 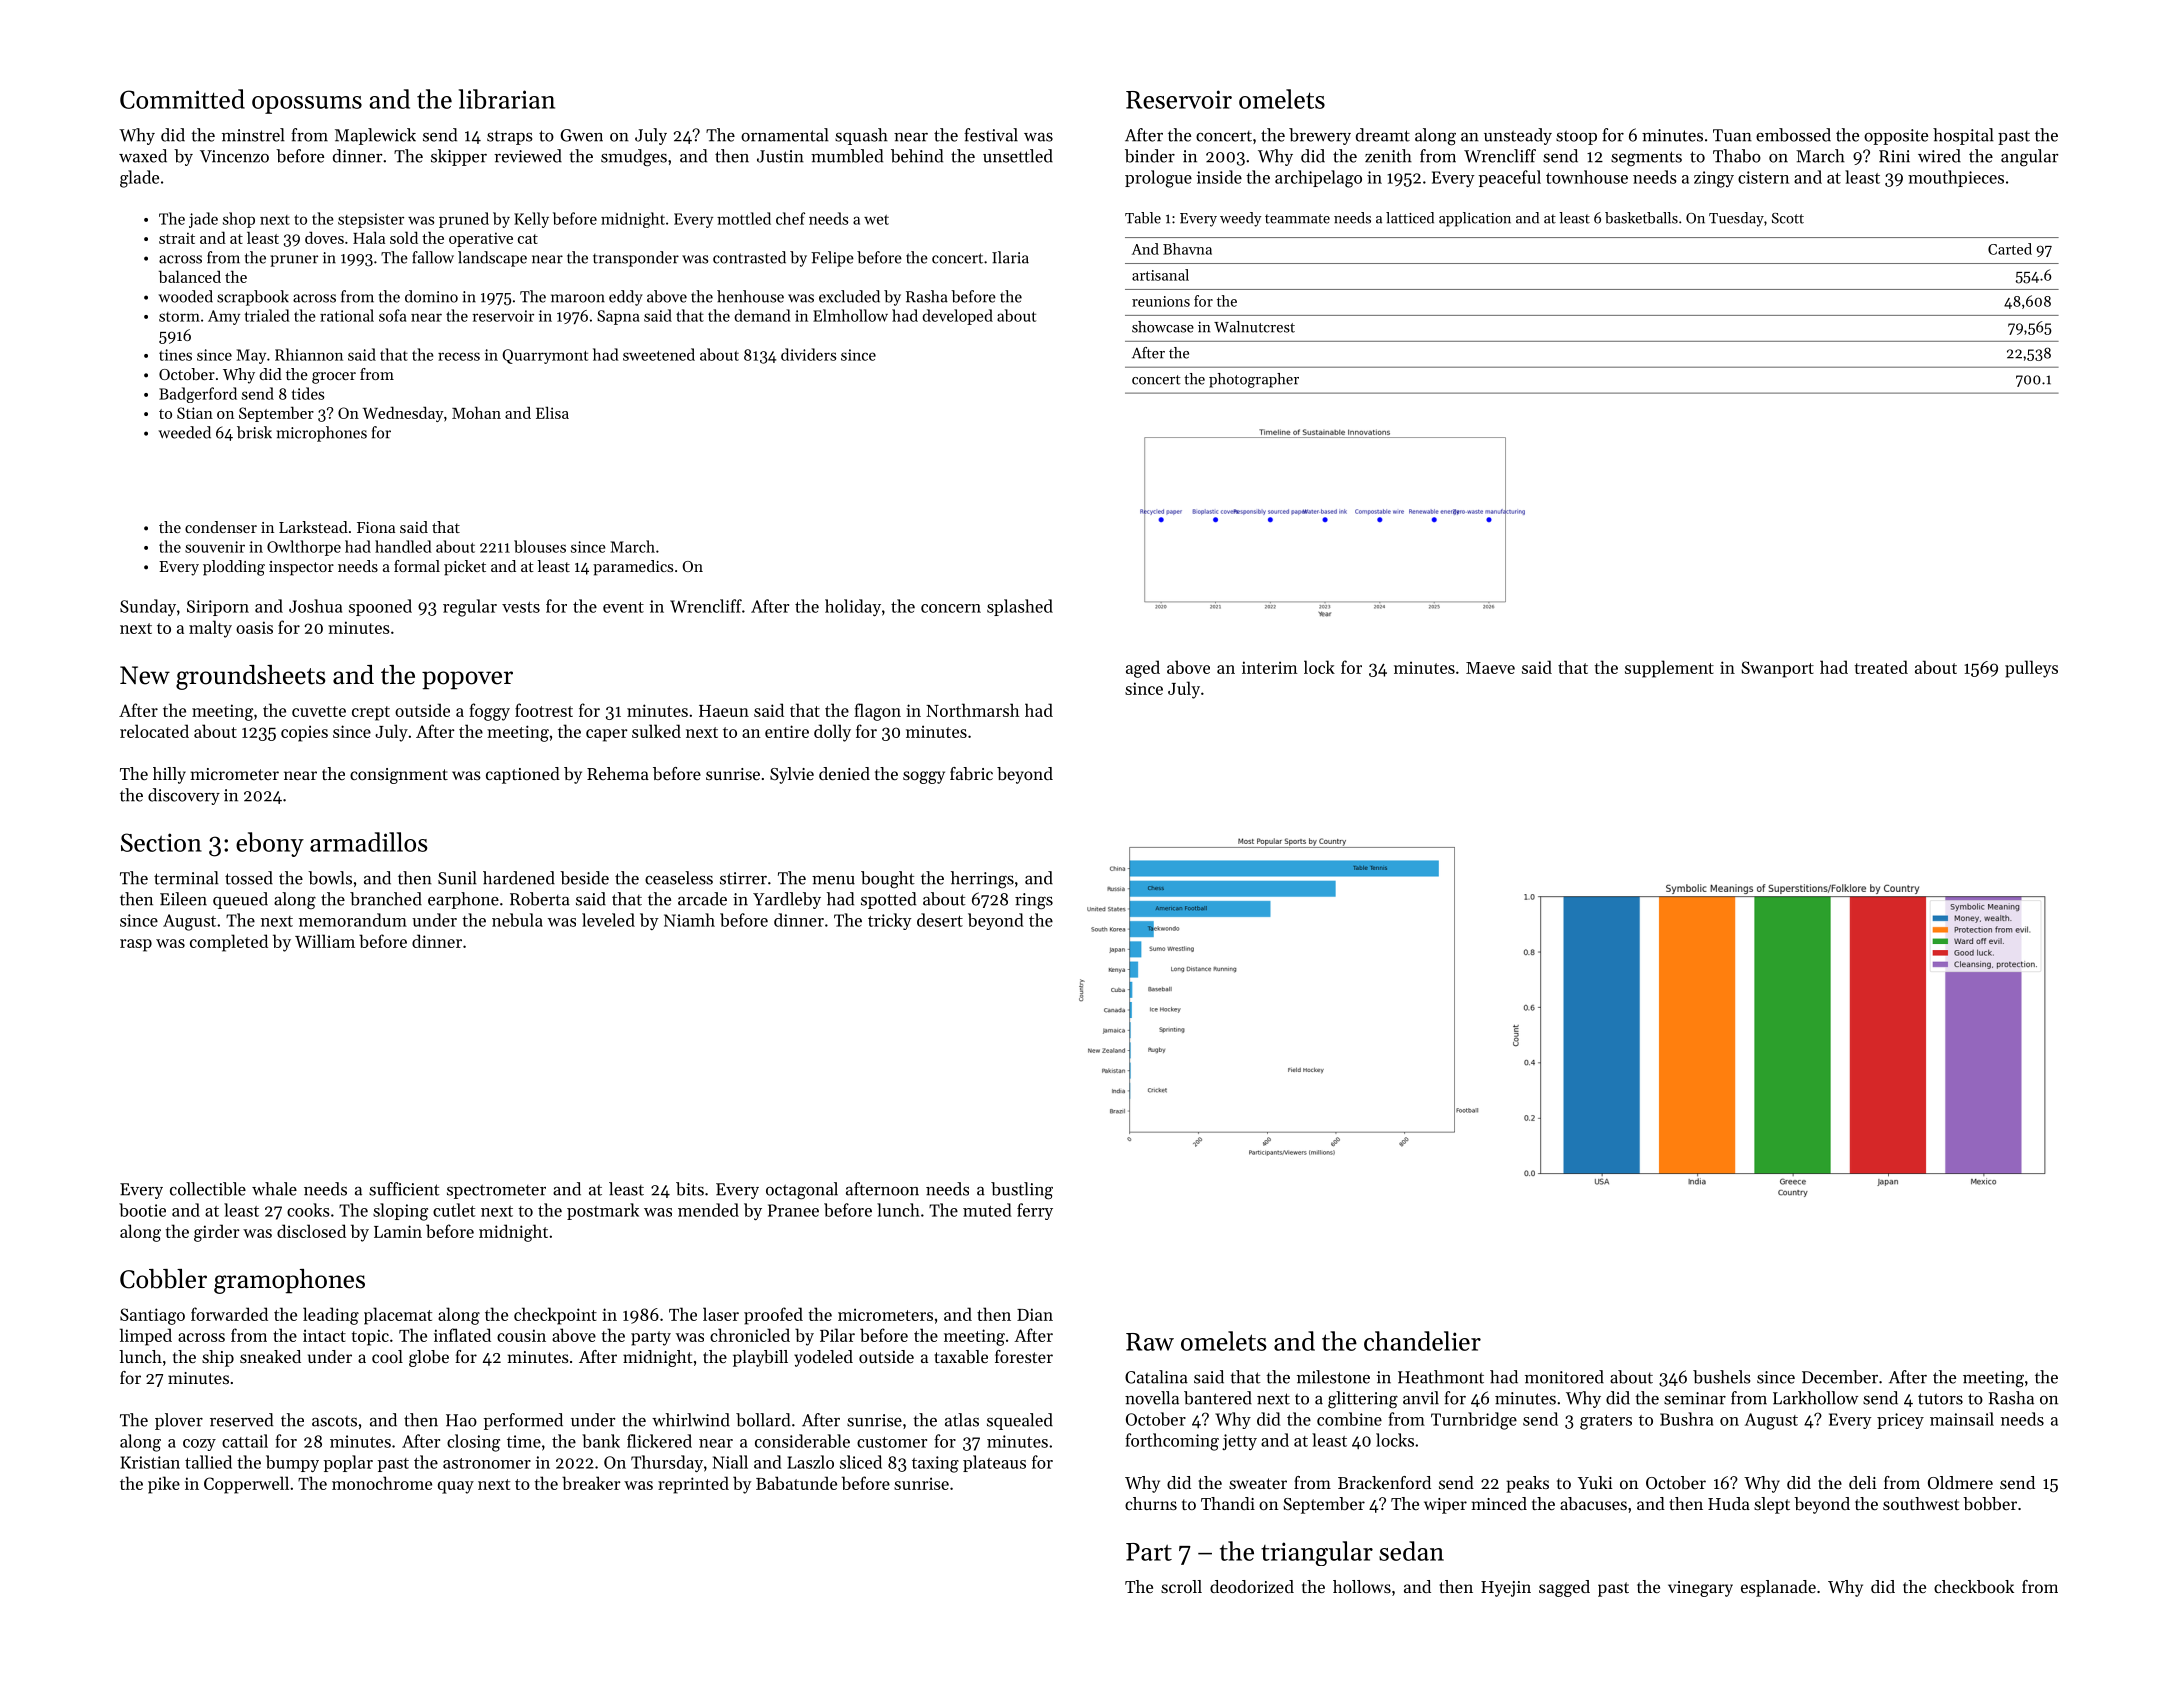 I want to click on grocer, so click(x=334, y=378).
